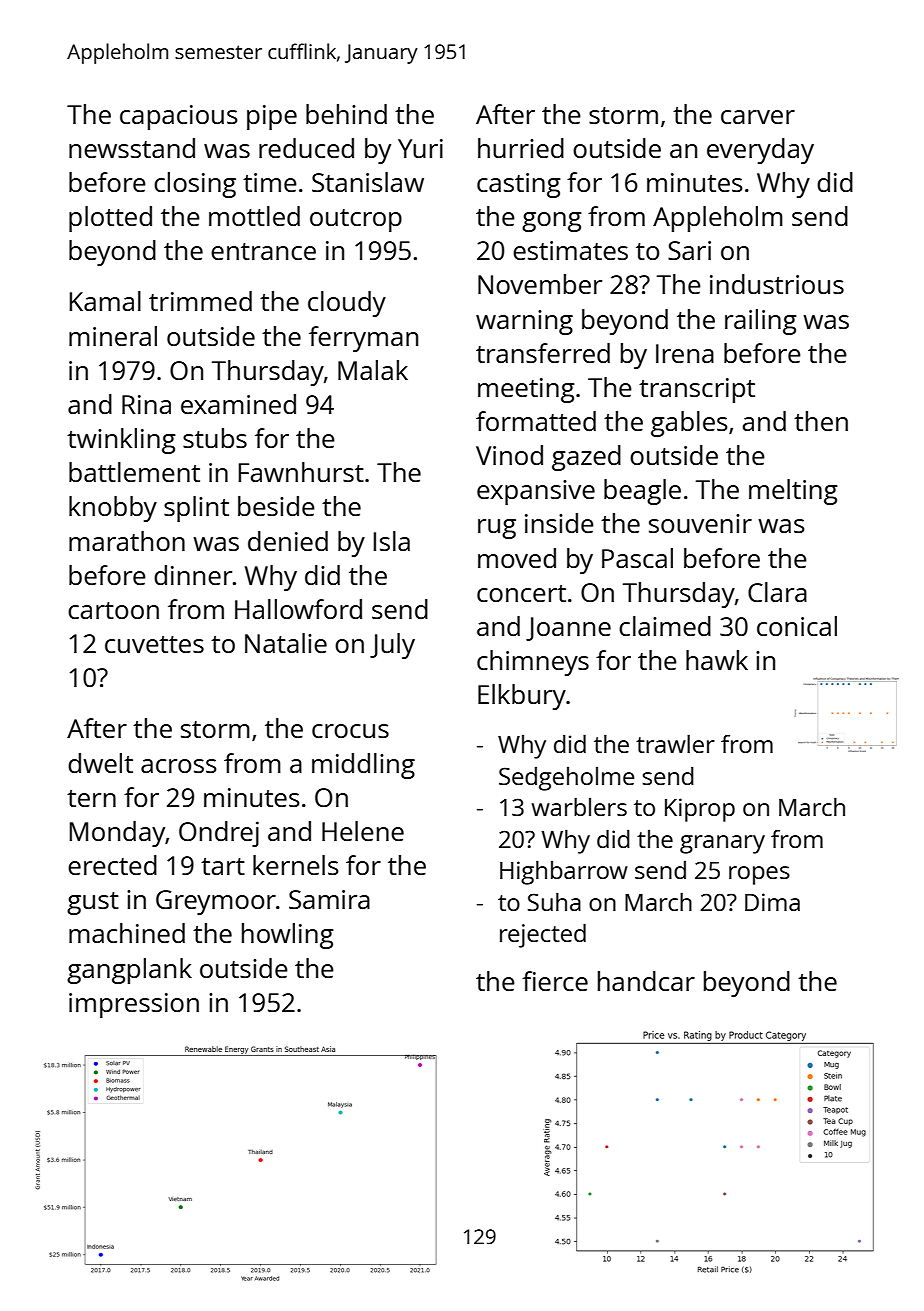  I want to click on ropes, so click(759, 875).
